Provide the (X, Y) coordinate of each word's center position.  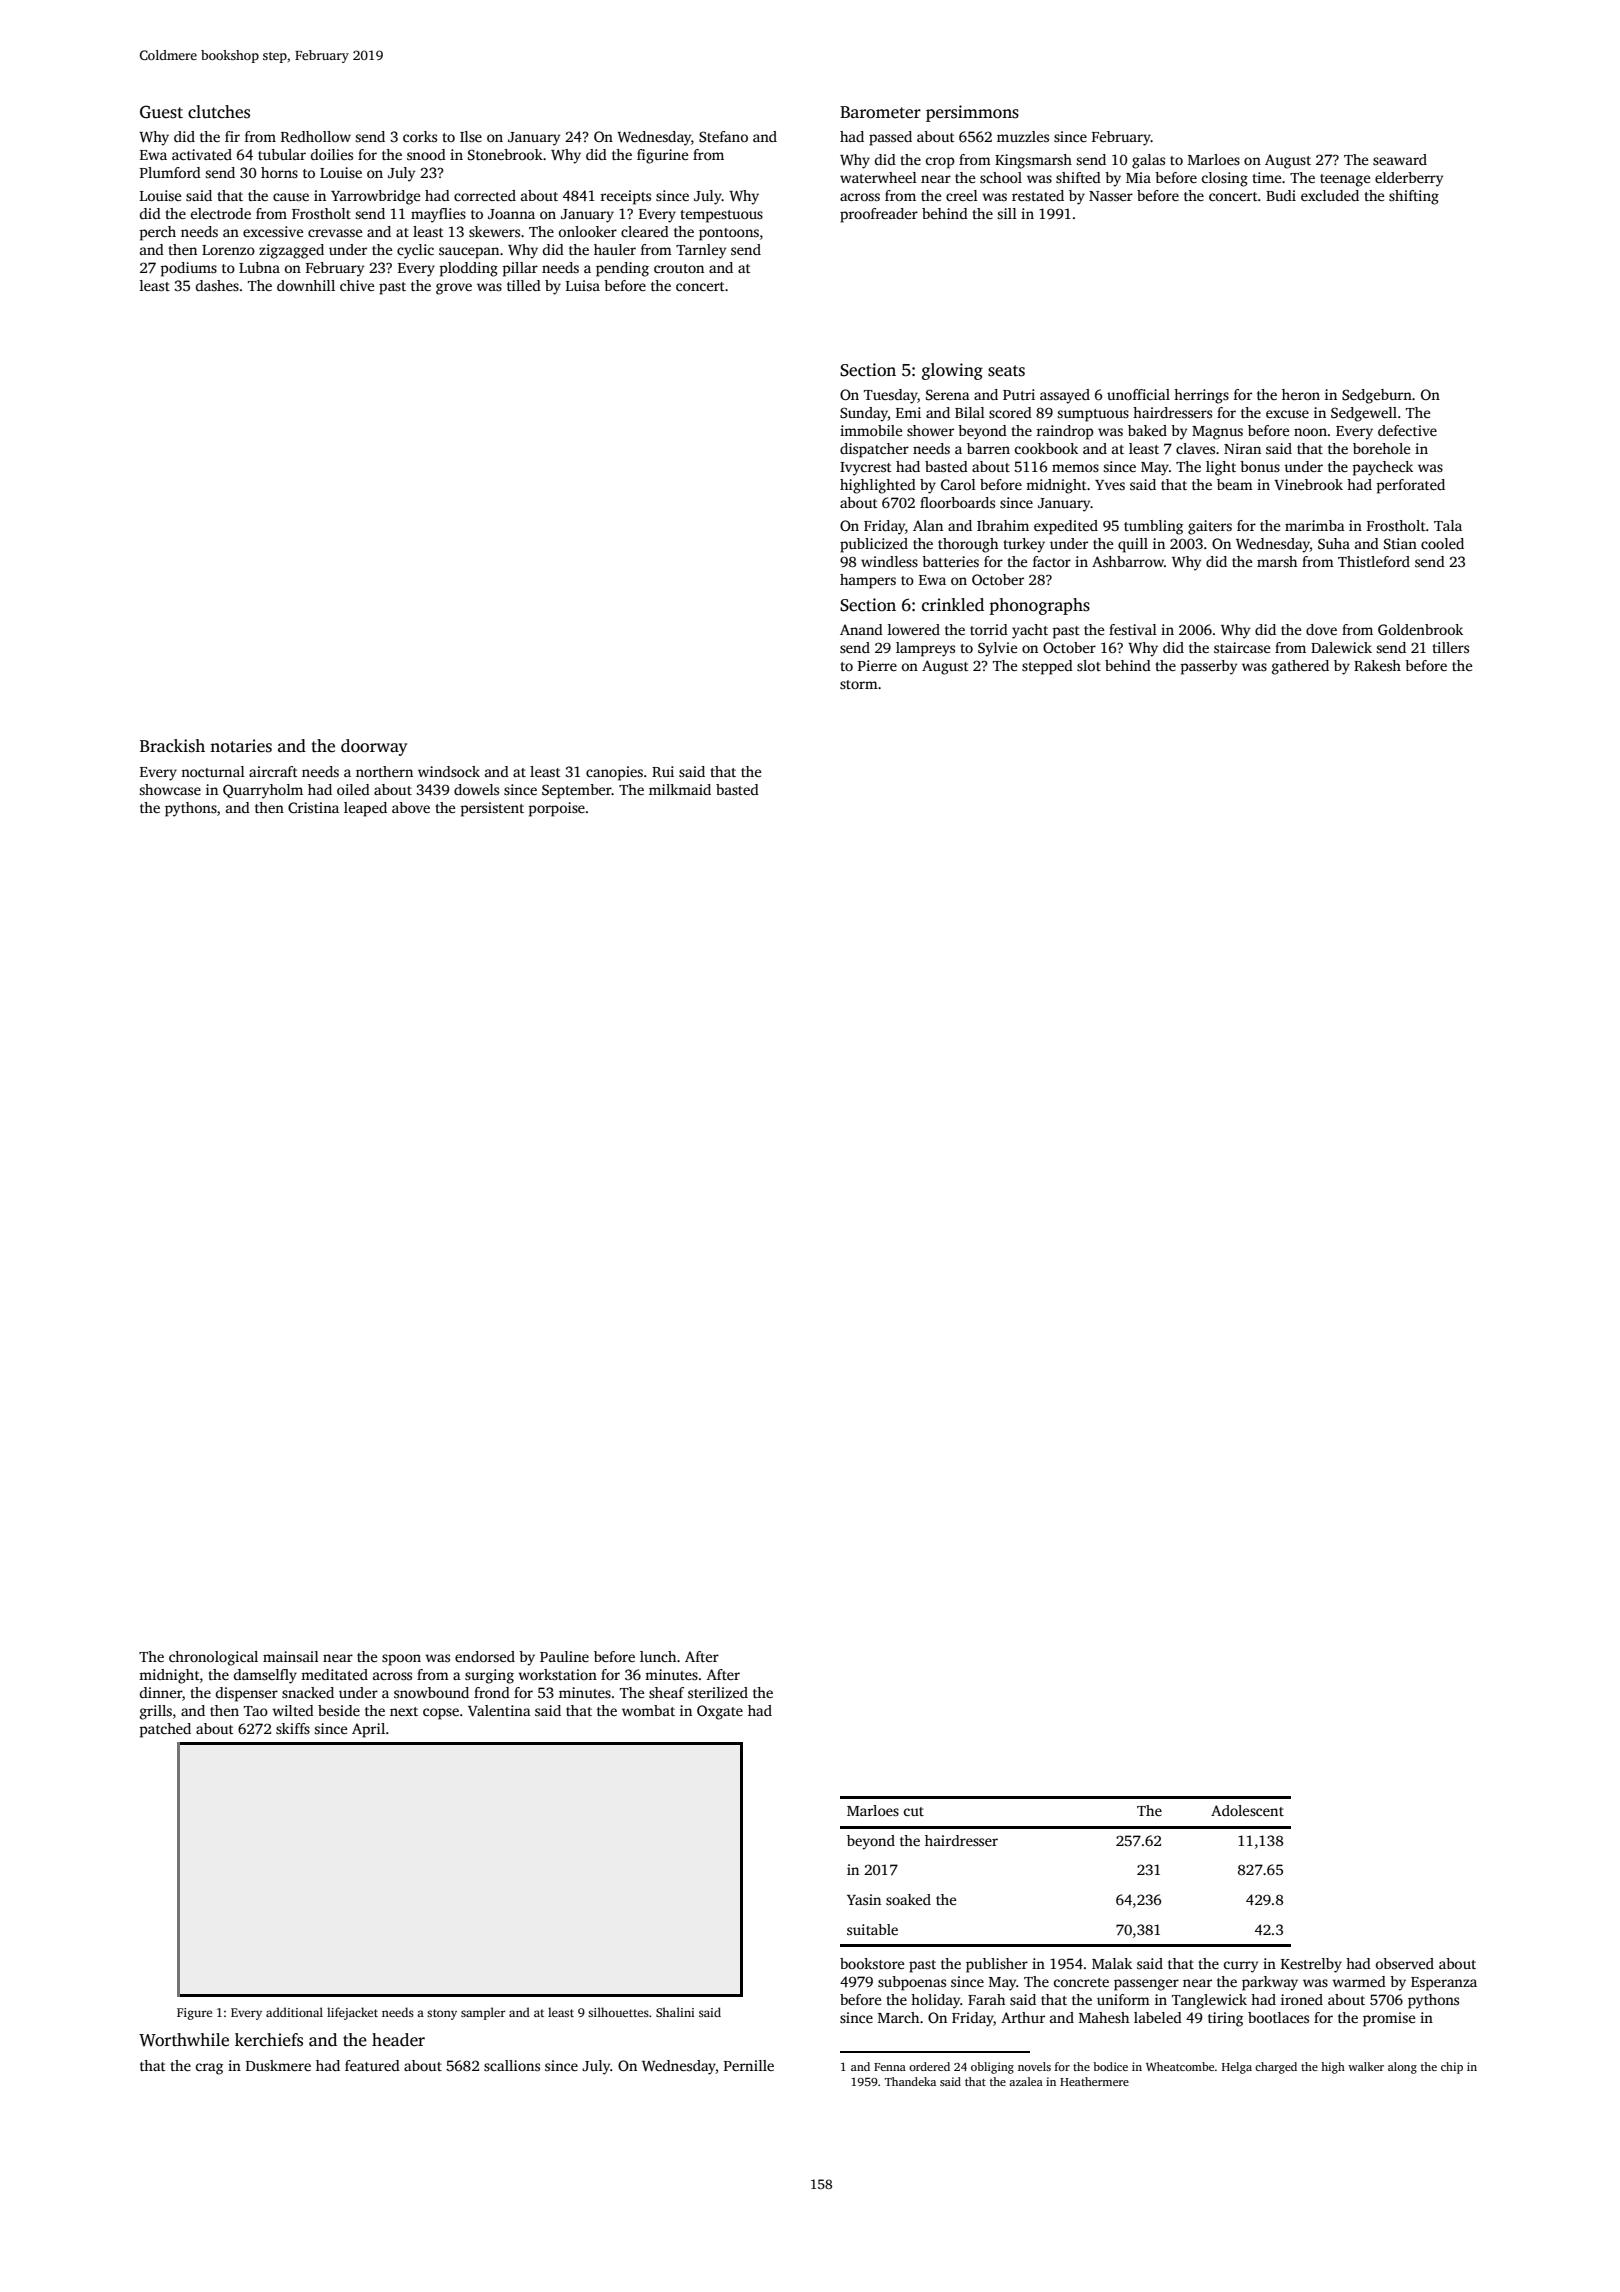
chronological (213, 1658)
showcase (170, 789)
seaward (1400, 159)
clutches (219, 112)
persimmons (972, 113)
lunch (658, 1656)
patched (165, 1730)
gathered (1300, 667)
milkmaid (680, 789)
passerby (1208, 667)
